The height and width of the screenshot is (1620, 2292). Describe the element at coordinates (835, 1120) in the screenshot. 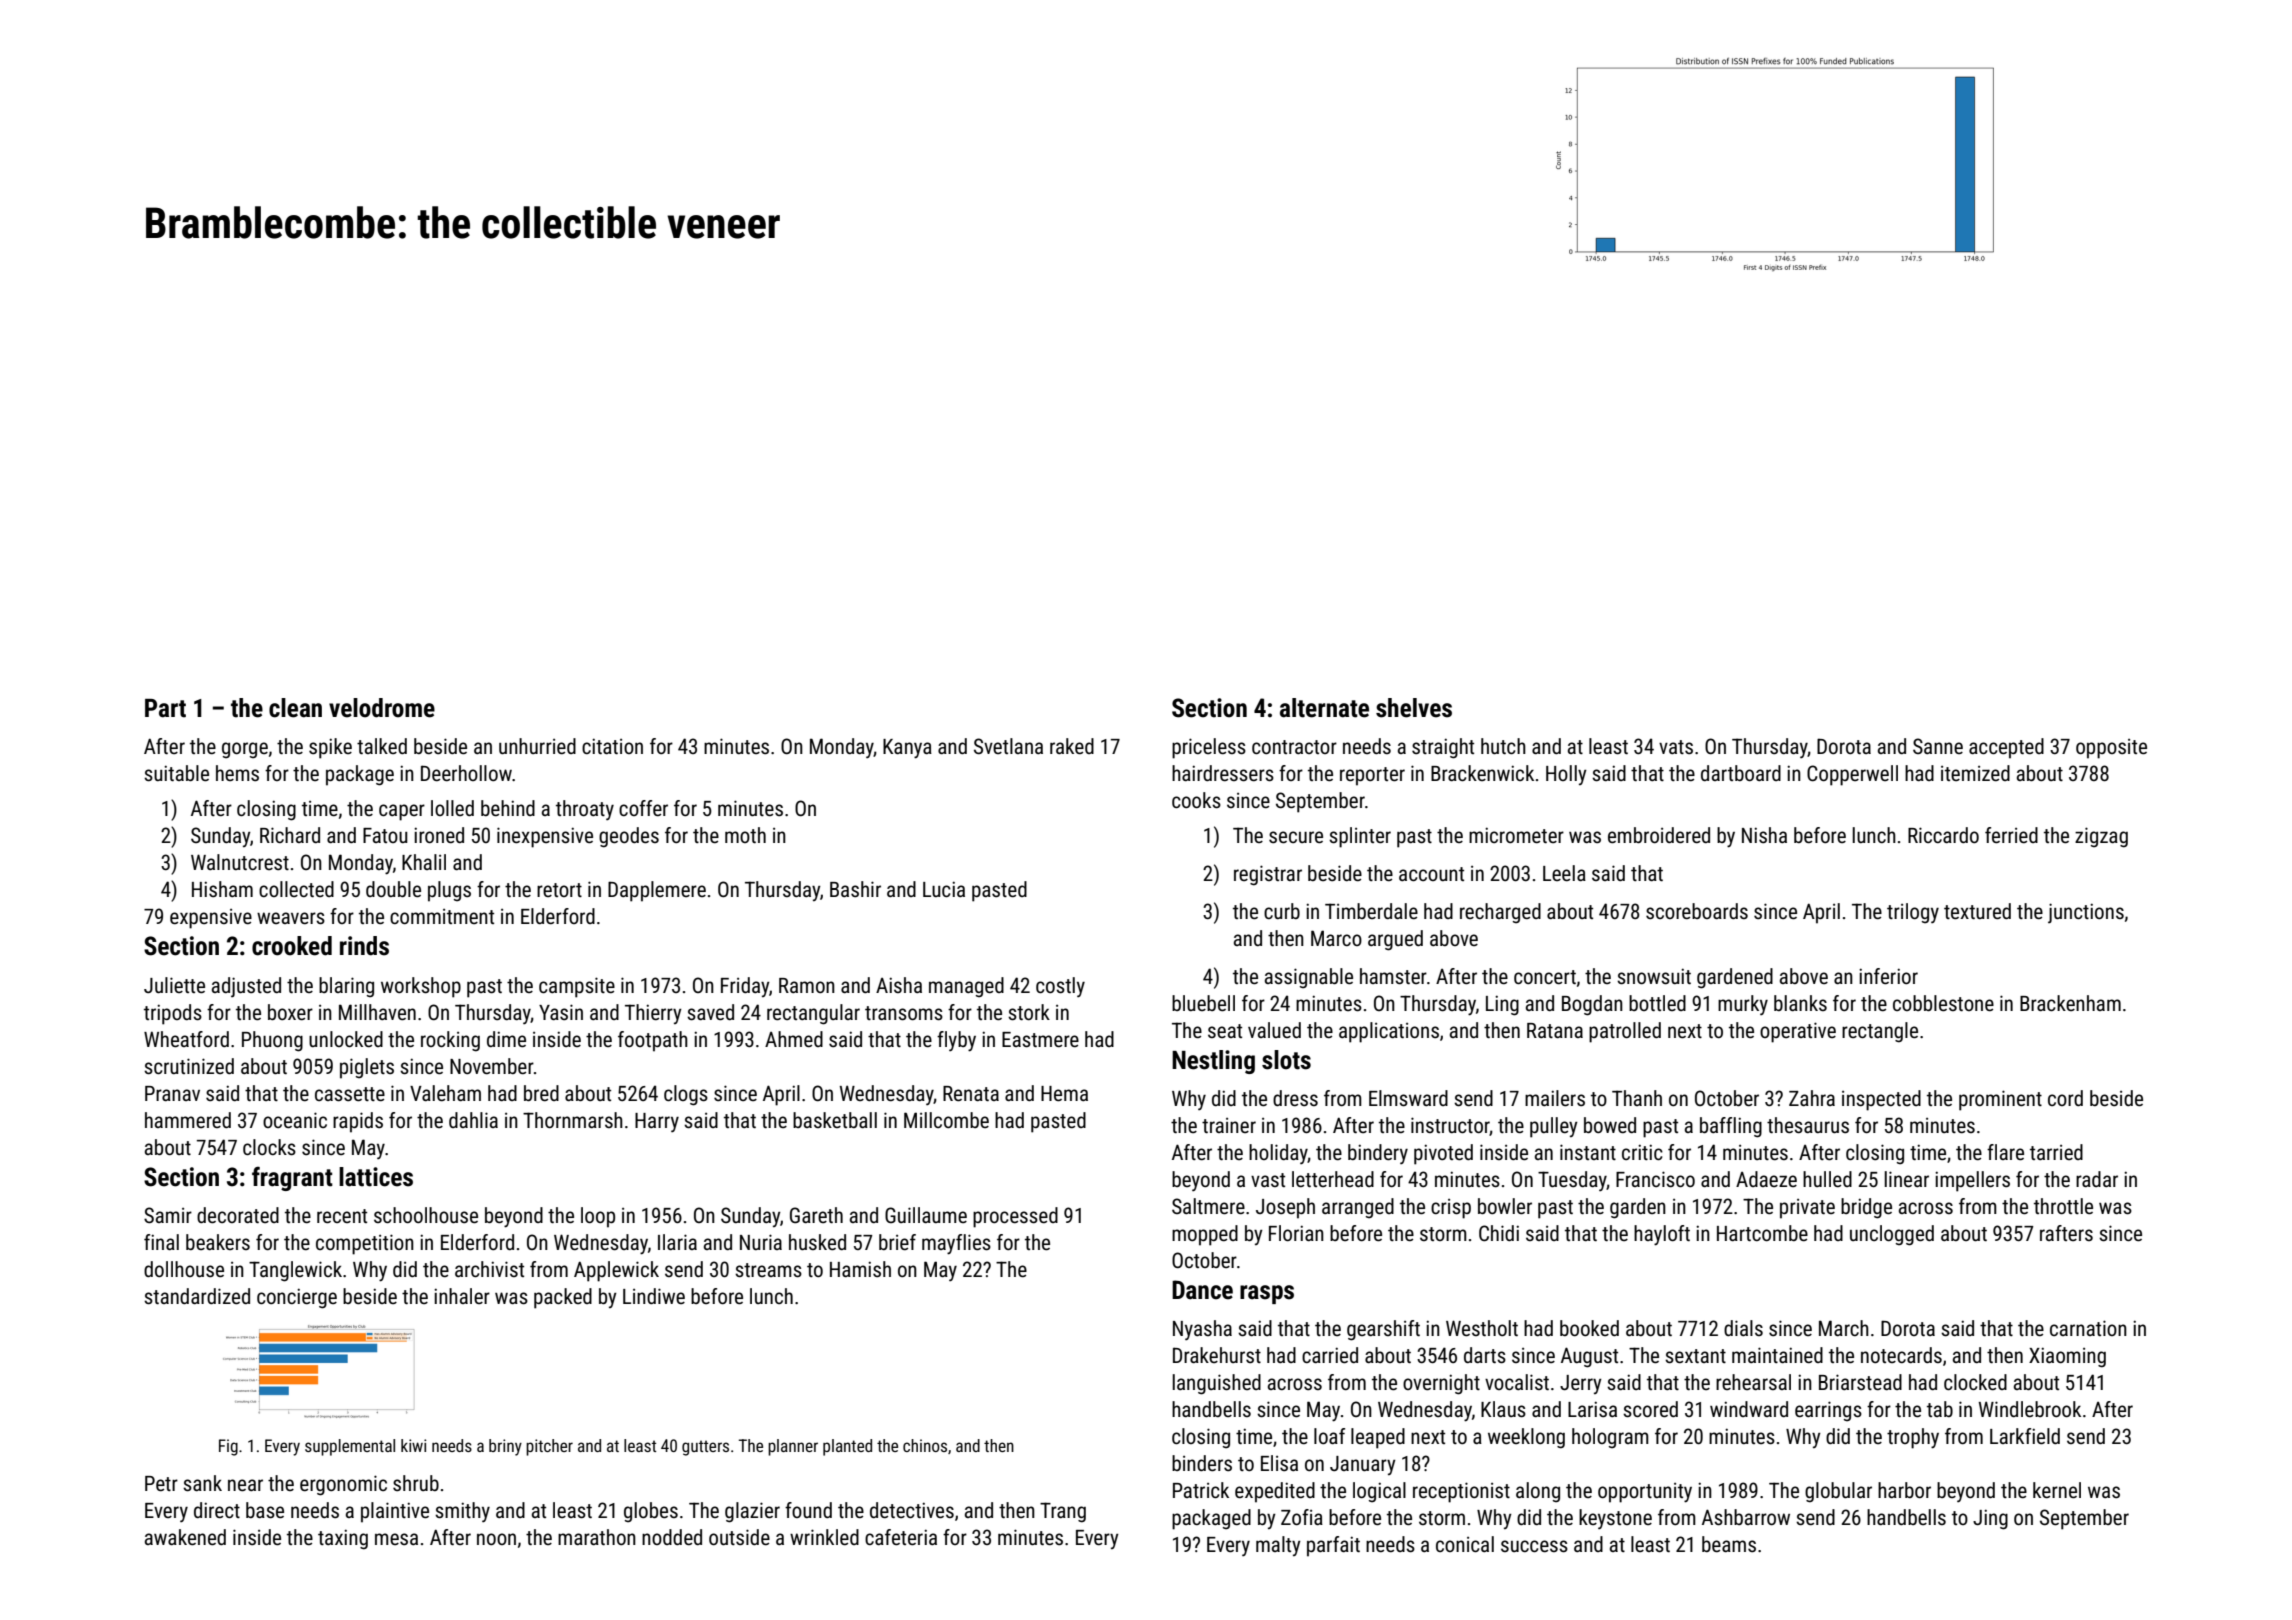

I see `basketball` at that location.
